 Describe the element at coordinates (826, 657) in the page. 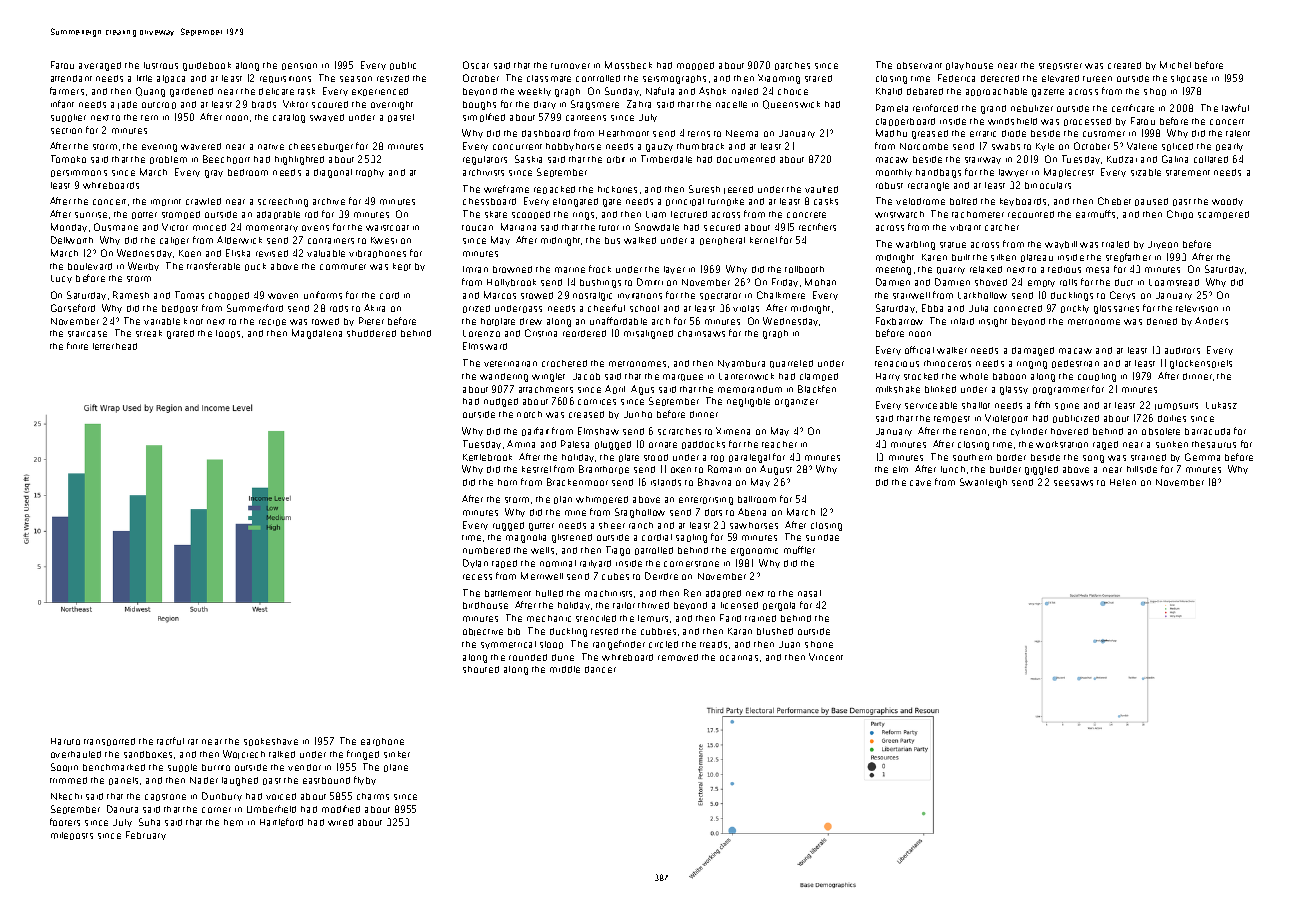

I see `Vincent` at that location.
